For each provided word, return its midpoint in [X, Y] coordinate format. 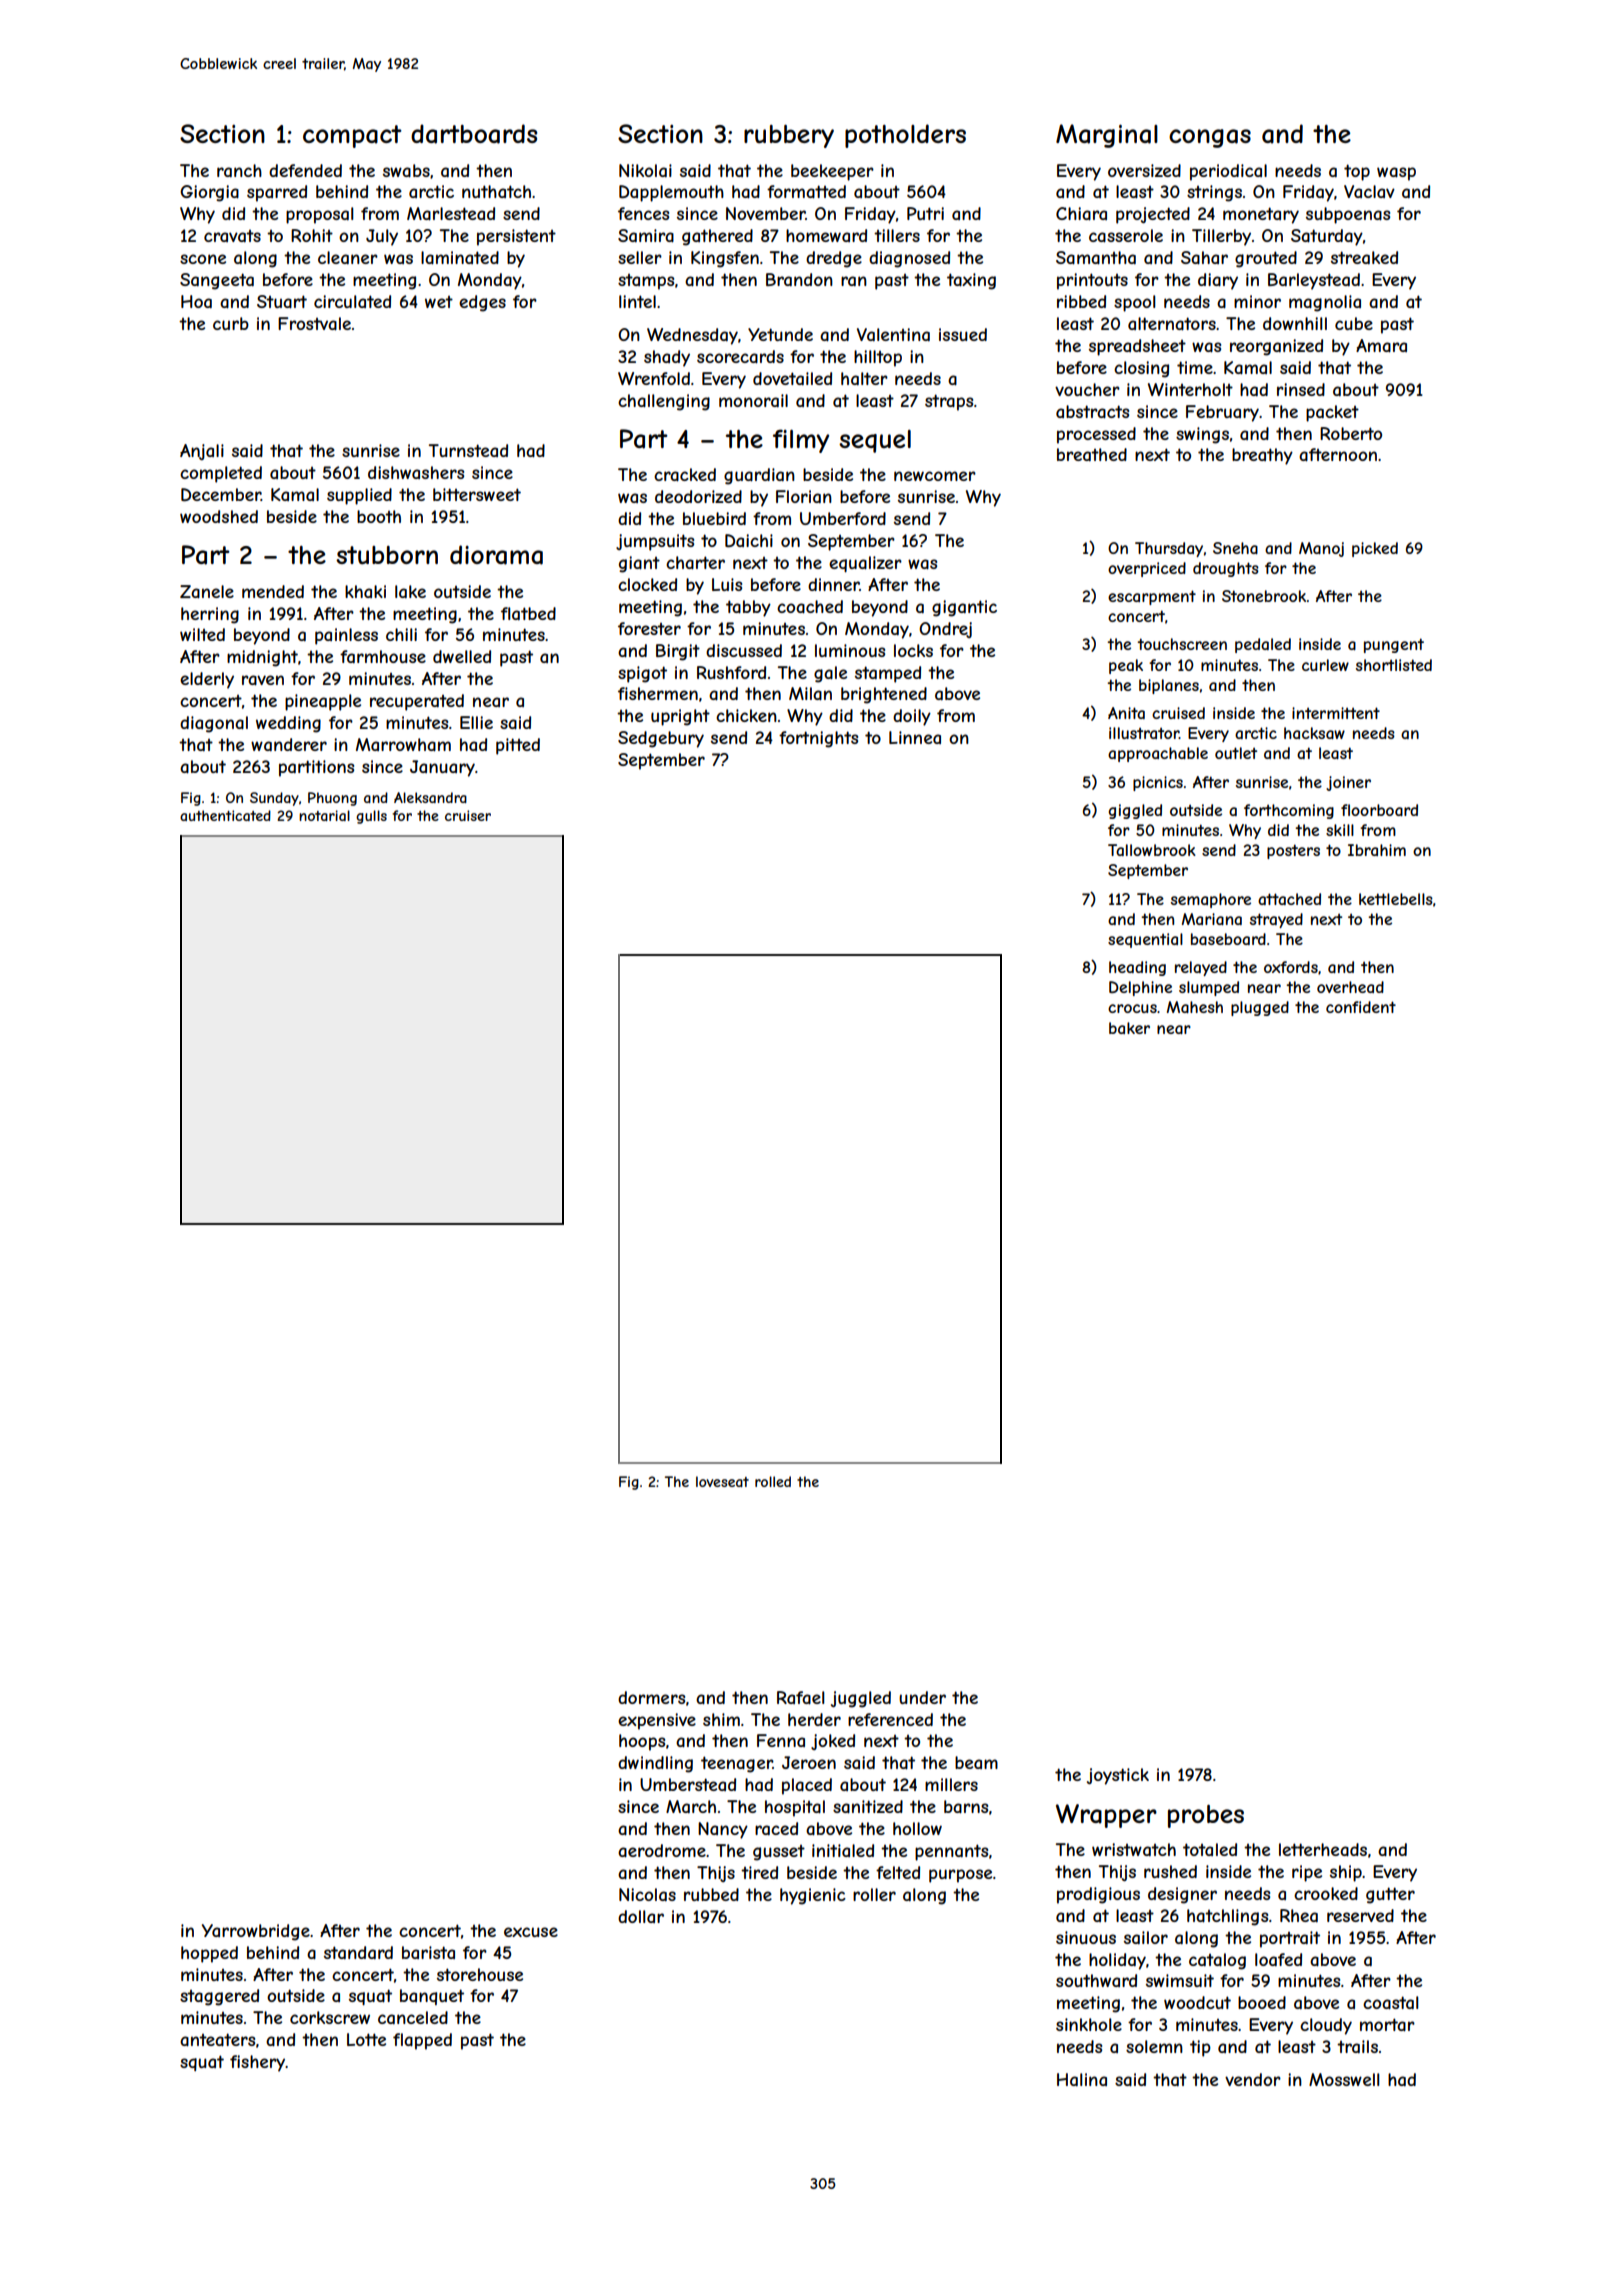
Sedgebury [661, 739]
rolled [773, 1481]
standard [358, 1952]
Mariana [1212, 919]
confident [1361, 1007]
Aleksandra [430, 797]
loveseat [722, 1481]
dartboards [474, 134]
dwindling [655, 1764]
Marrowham [403, 744]
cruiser [468, 815]
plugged [1260, 1008]
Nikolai [645, 170]
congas [1210, 138]
